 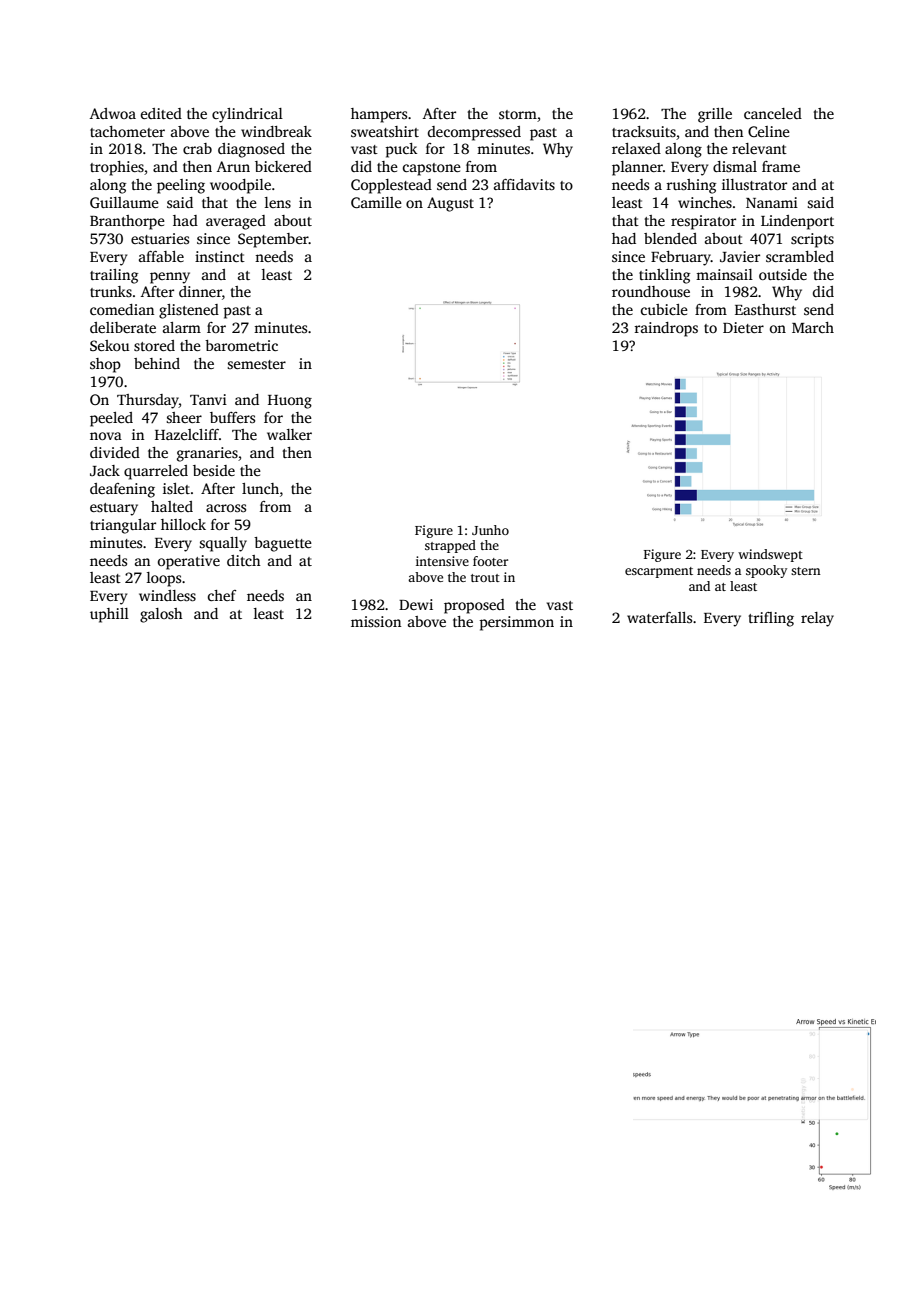 I want to click on capstone, so click(x=432, y=169).
